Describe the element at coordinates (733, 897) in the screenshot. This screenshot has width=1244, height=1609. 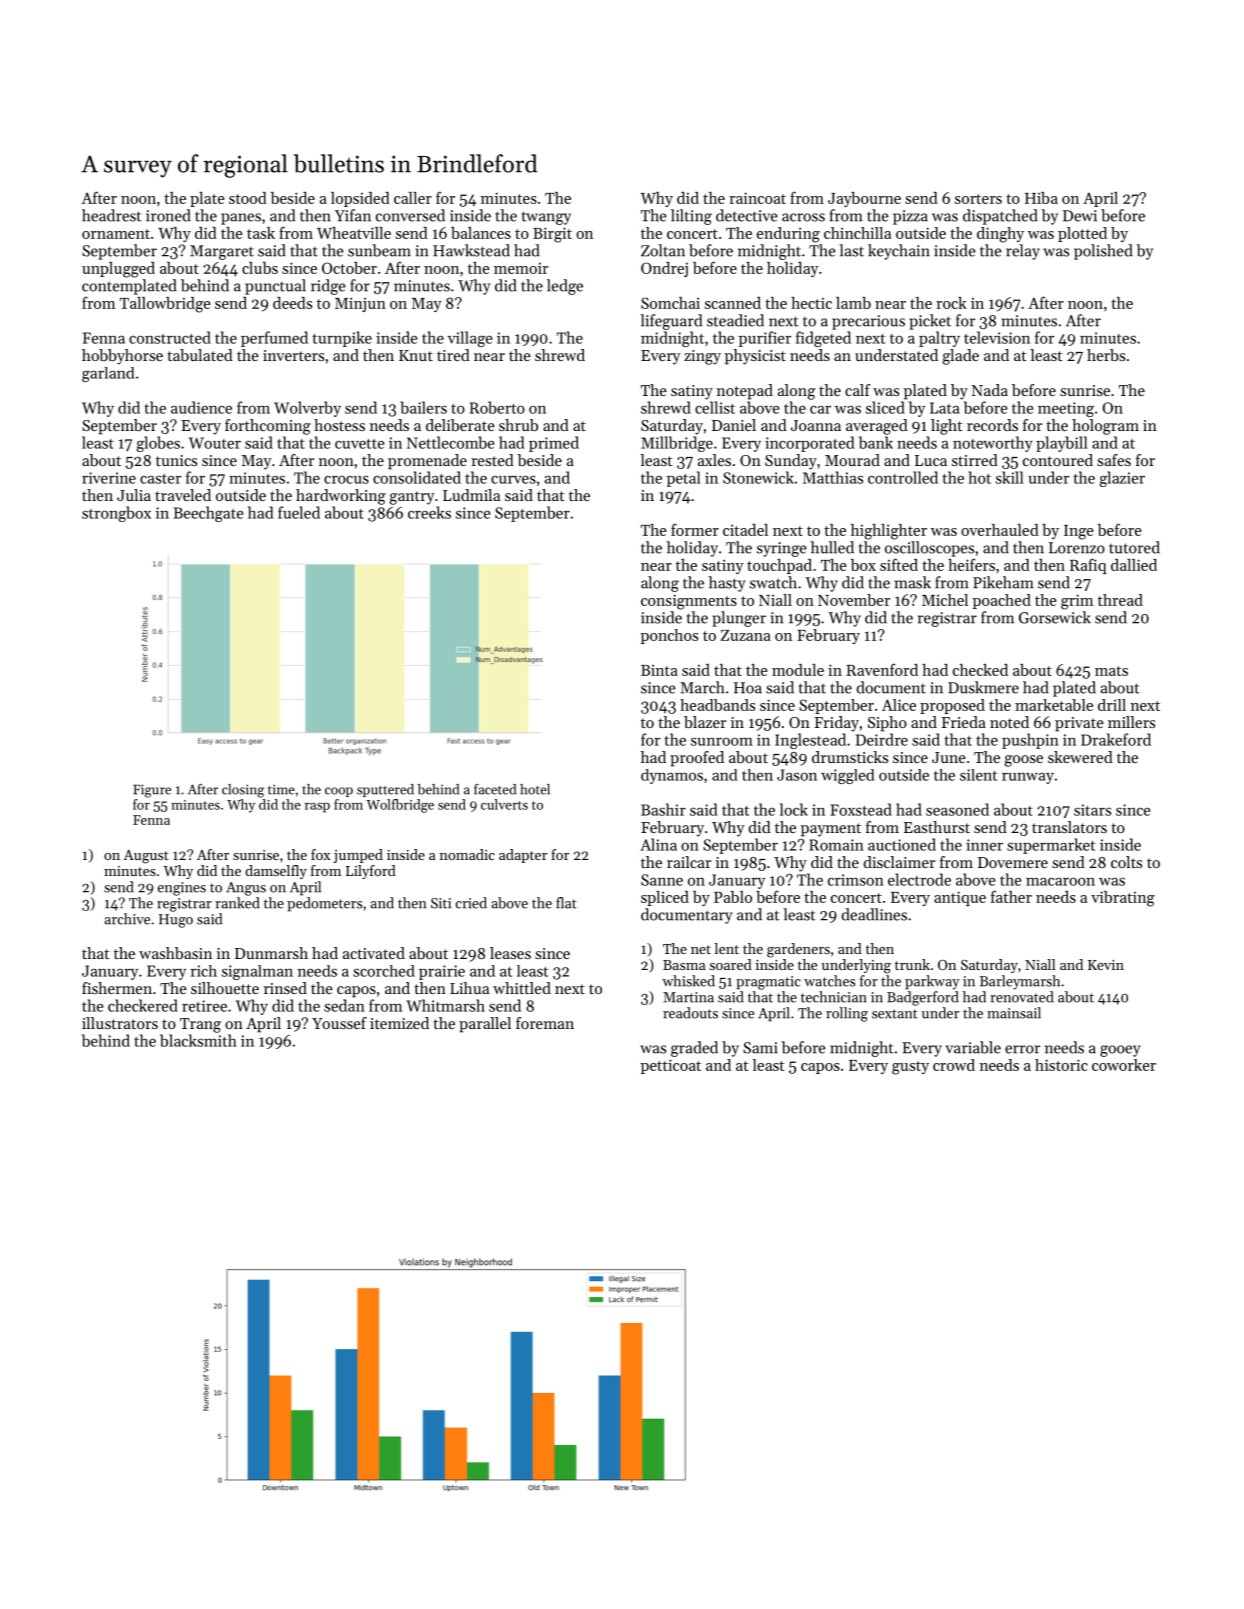
I see `Pablo` at that location.
